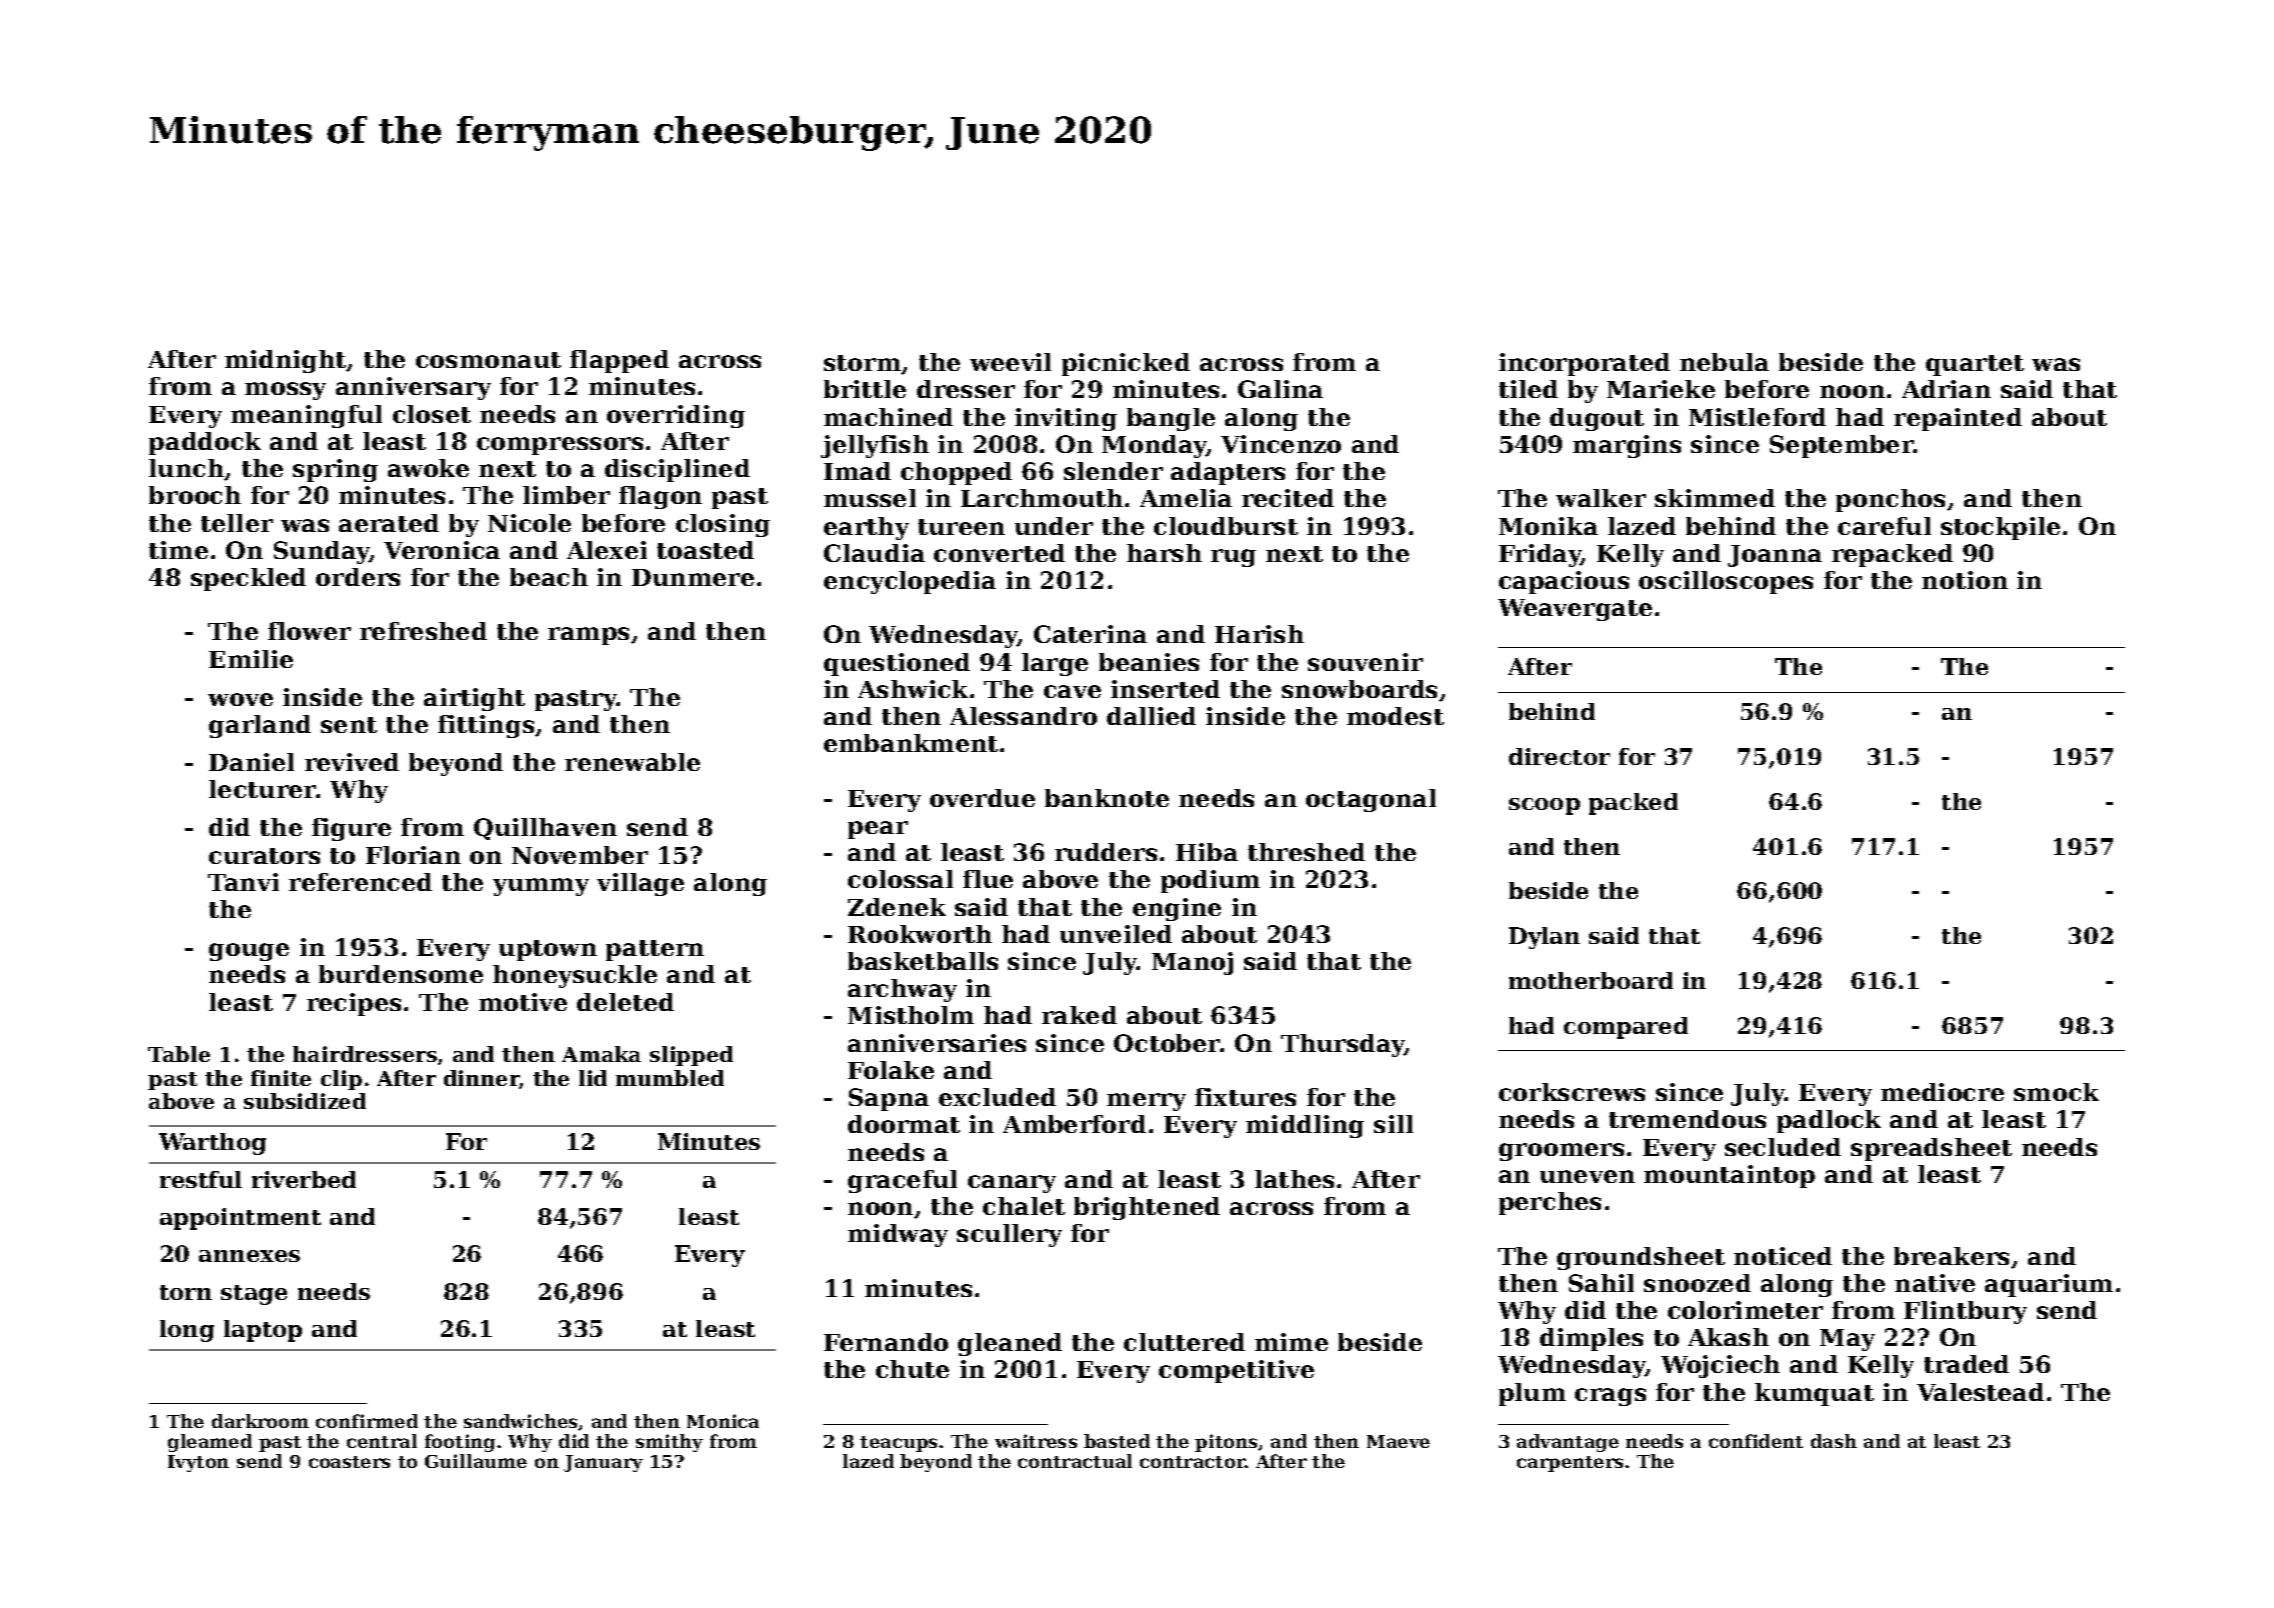 Image resolution: width=2274 pixels, height=1608 pixels. I want to click on breakers, so click(1951, 1256).
